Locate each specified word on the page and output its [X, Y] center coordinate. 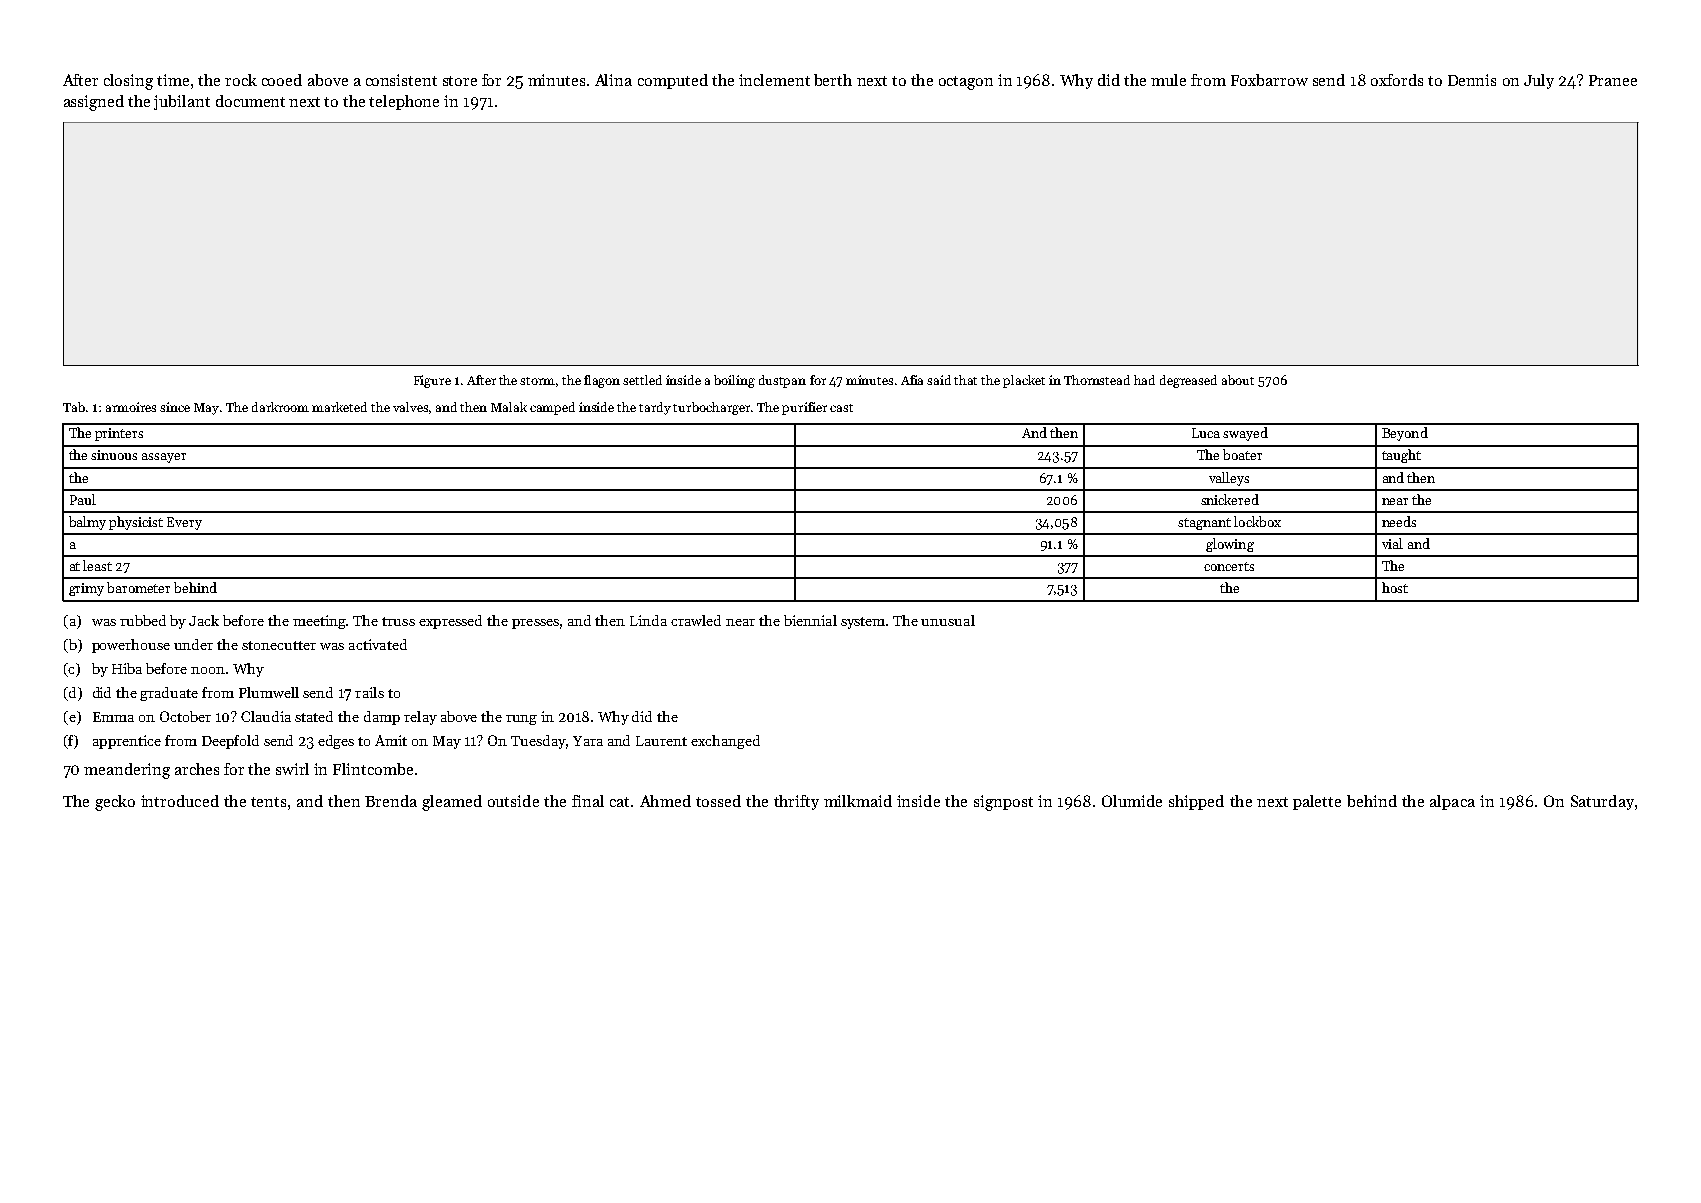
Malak [509, 407]
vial [1392, 543]
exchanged [725, 742]
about [1238, 380]
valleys [1229, 479]
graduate [169, 694]
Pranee [1613, 80]
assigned [94, 103]
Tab [74, 407]
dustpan [782, 381]
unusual [948, 620]
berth [833, 80]
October [185, 716]
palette [1317, 802]
